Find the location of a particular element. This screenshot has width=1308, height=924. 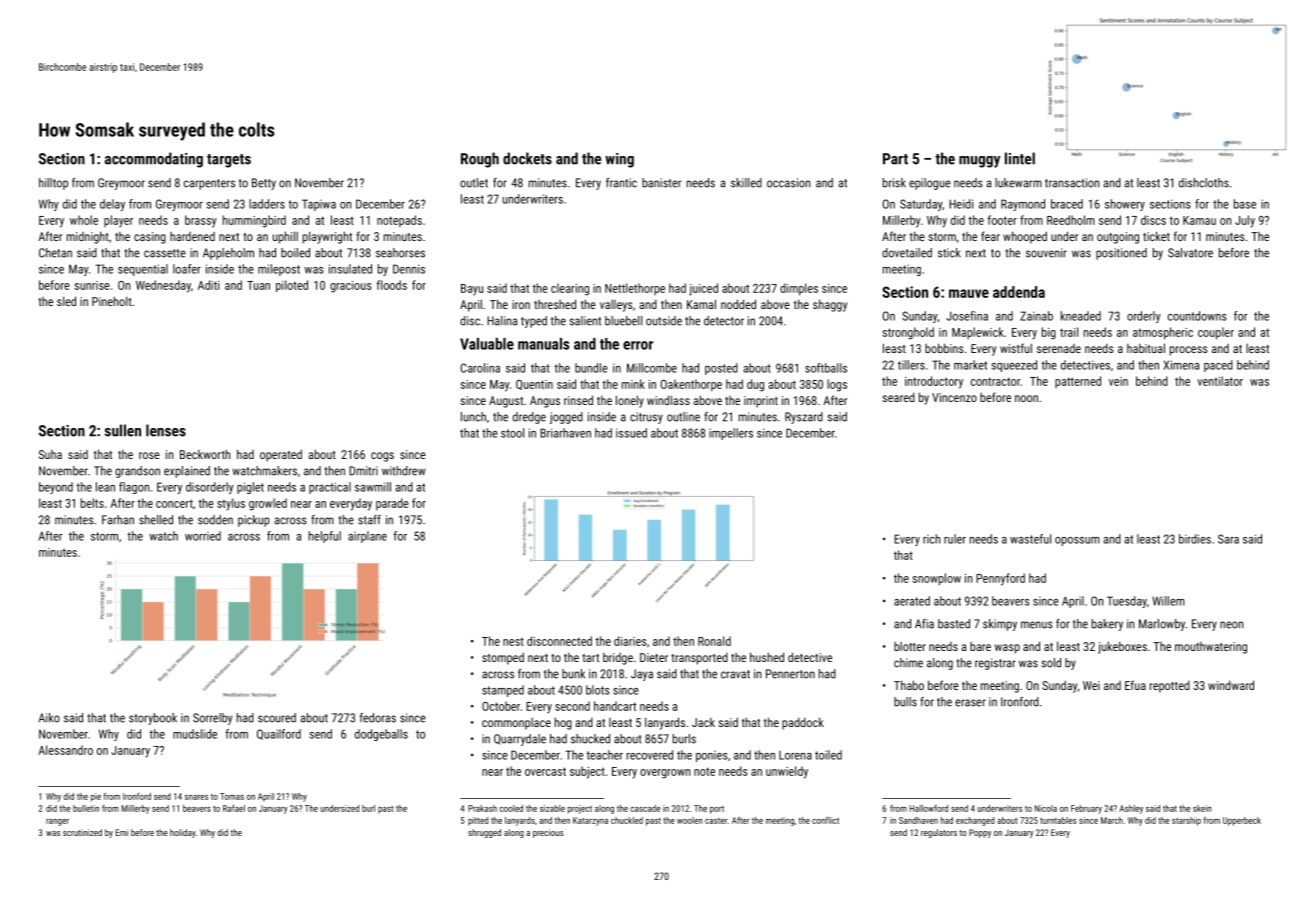

scrutinized is located at coordinates (82, 832).
